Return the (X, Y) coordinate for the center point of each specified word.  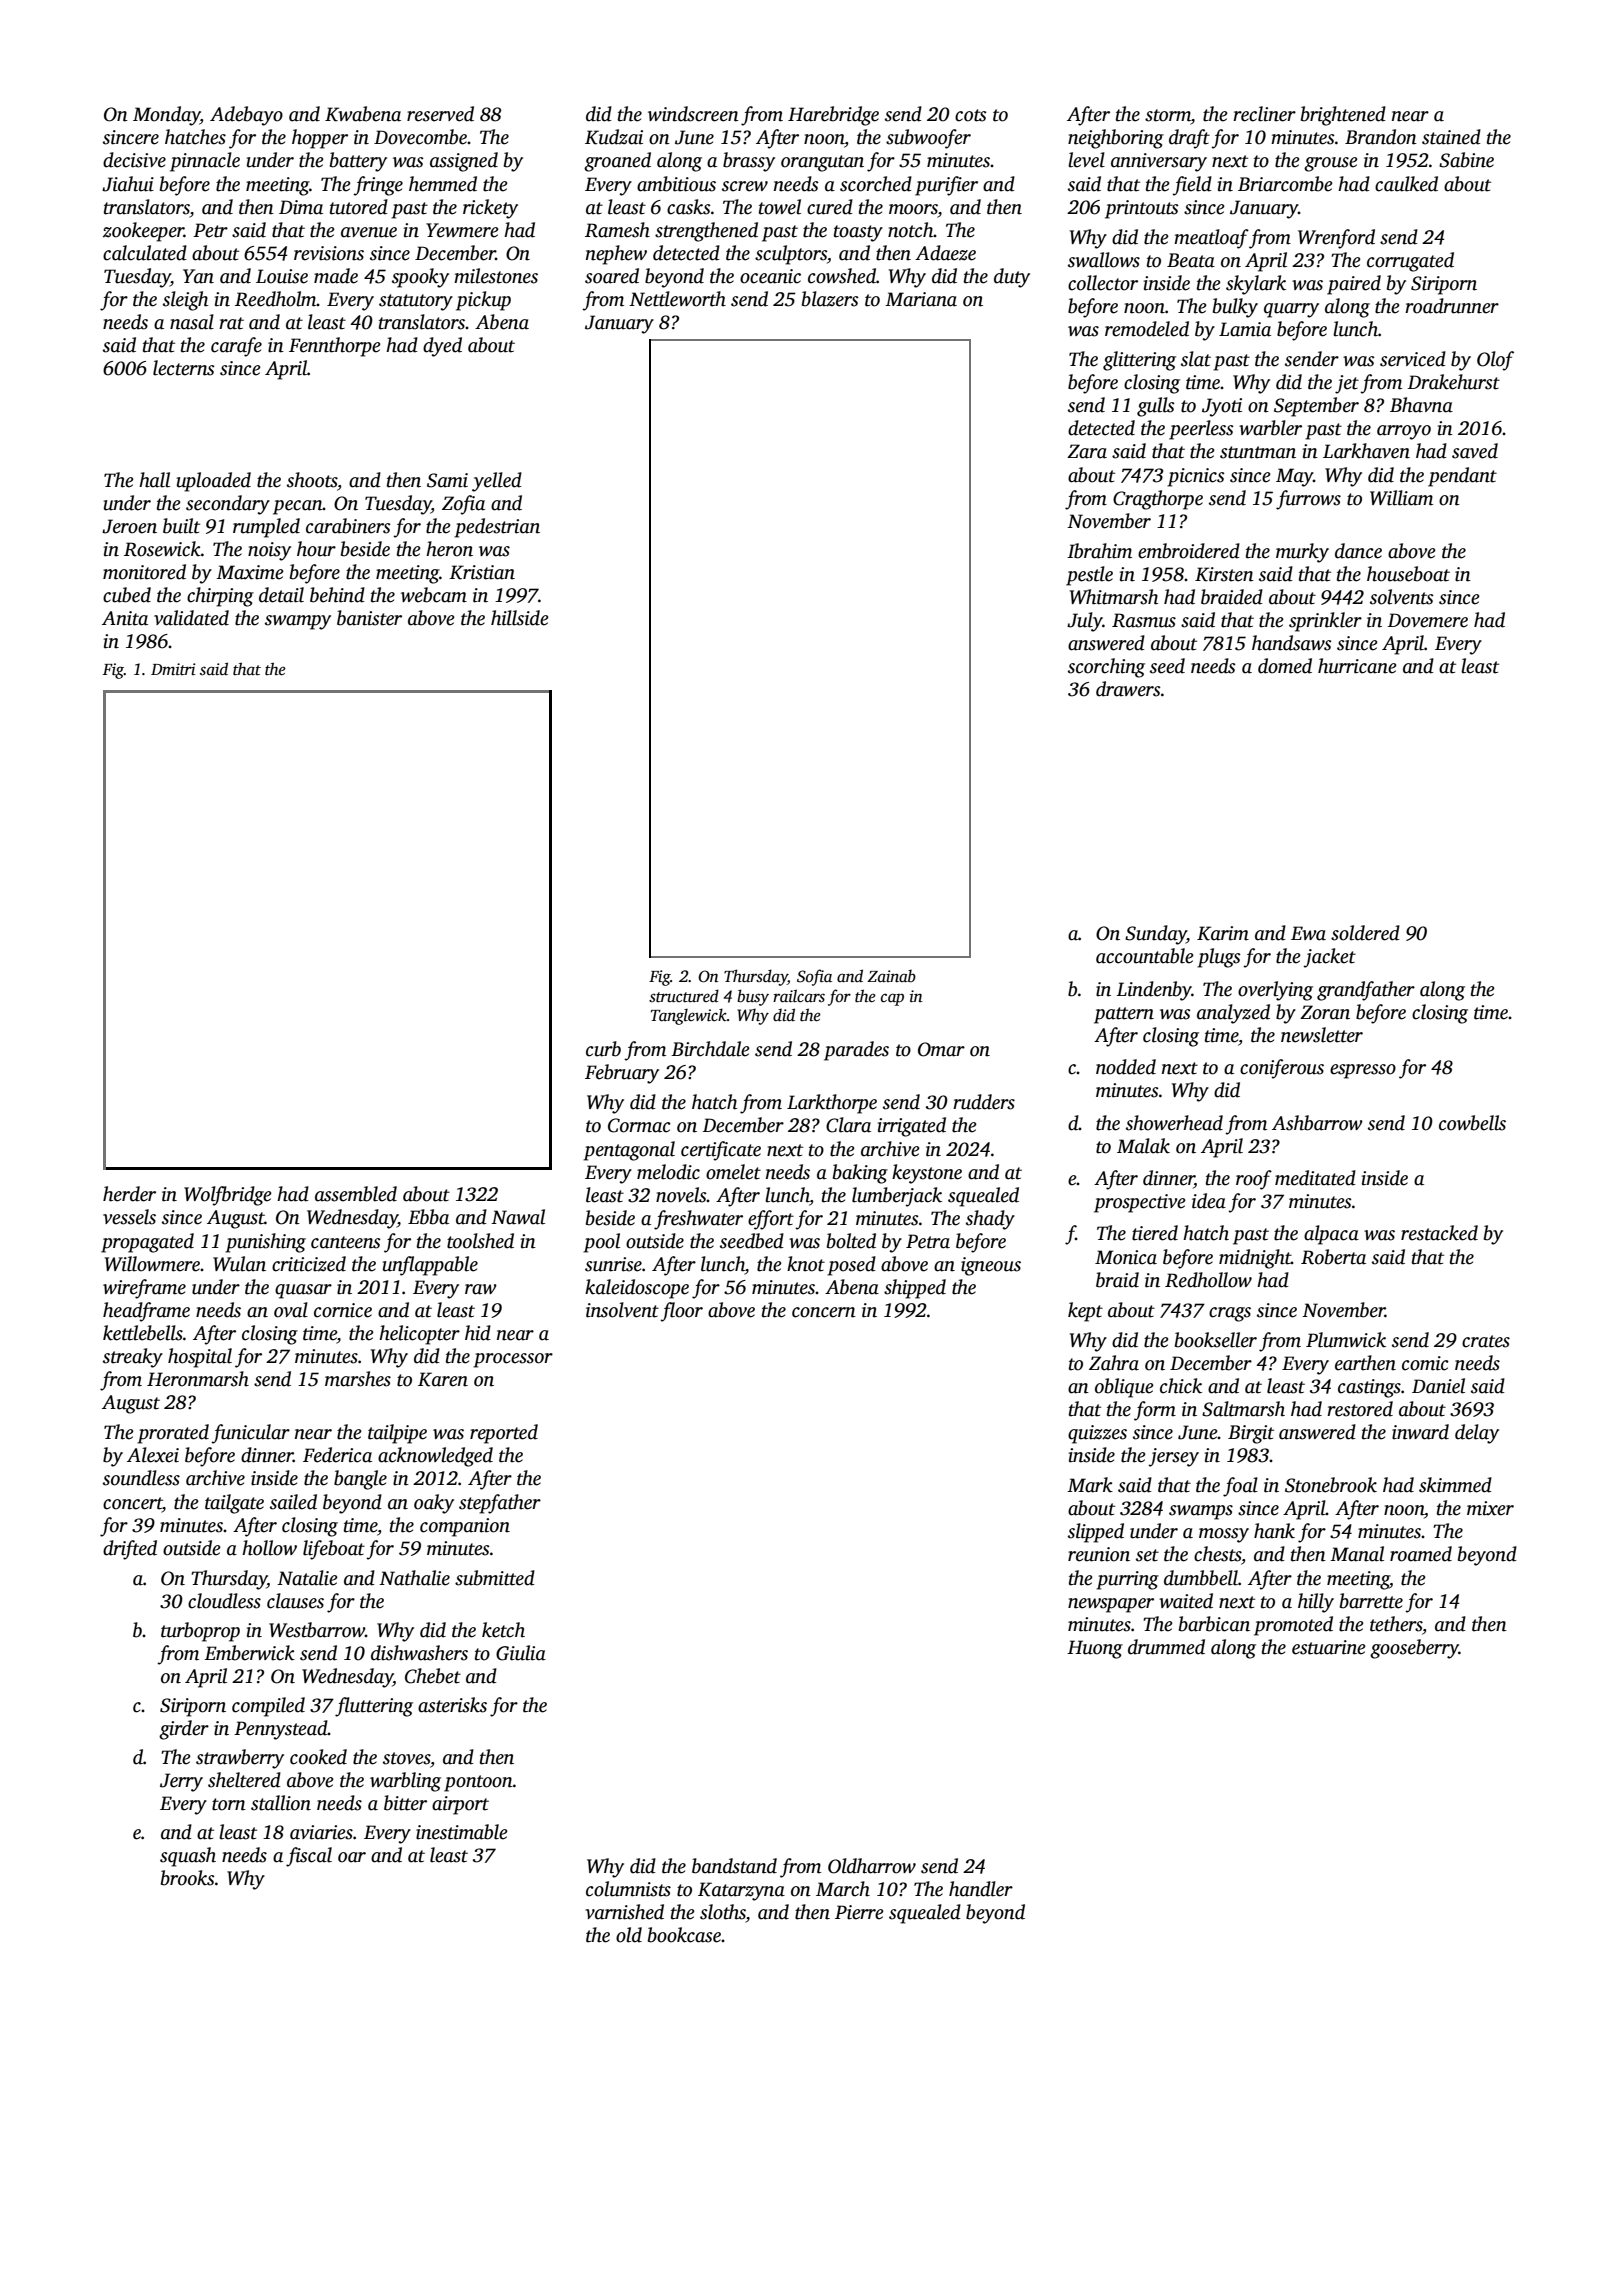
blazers (830, 299)
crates (1486, 1341)
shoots (312, 480)
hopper (320, 139)
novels (681, 1195)
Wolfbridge (228, 1196)
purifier (946, 186)
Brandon (1381, 137)
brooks (188, 1878)
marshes (358, 1379)
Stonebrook (1331, 1485)
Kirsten (1224, 574)
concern (824, 1312)
